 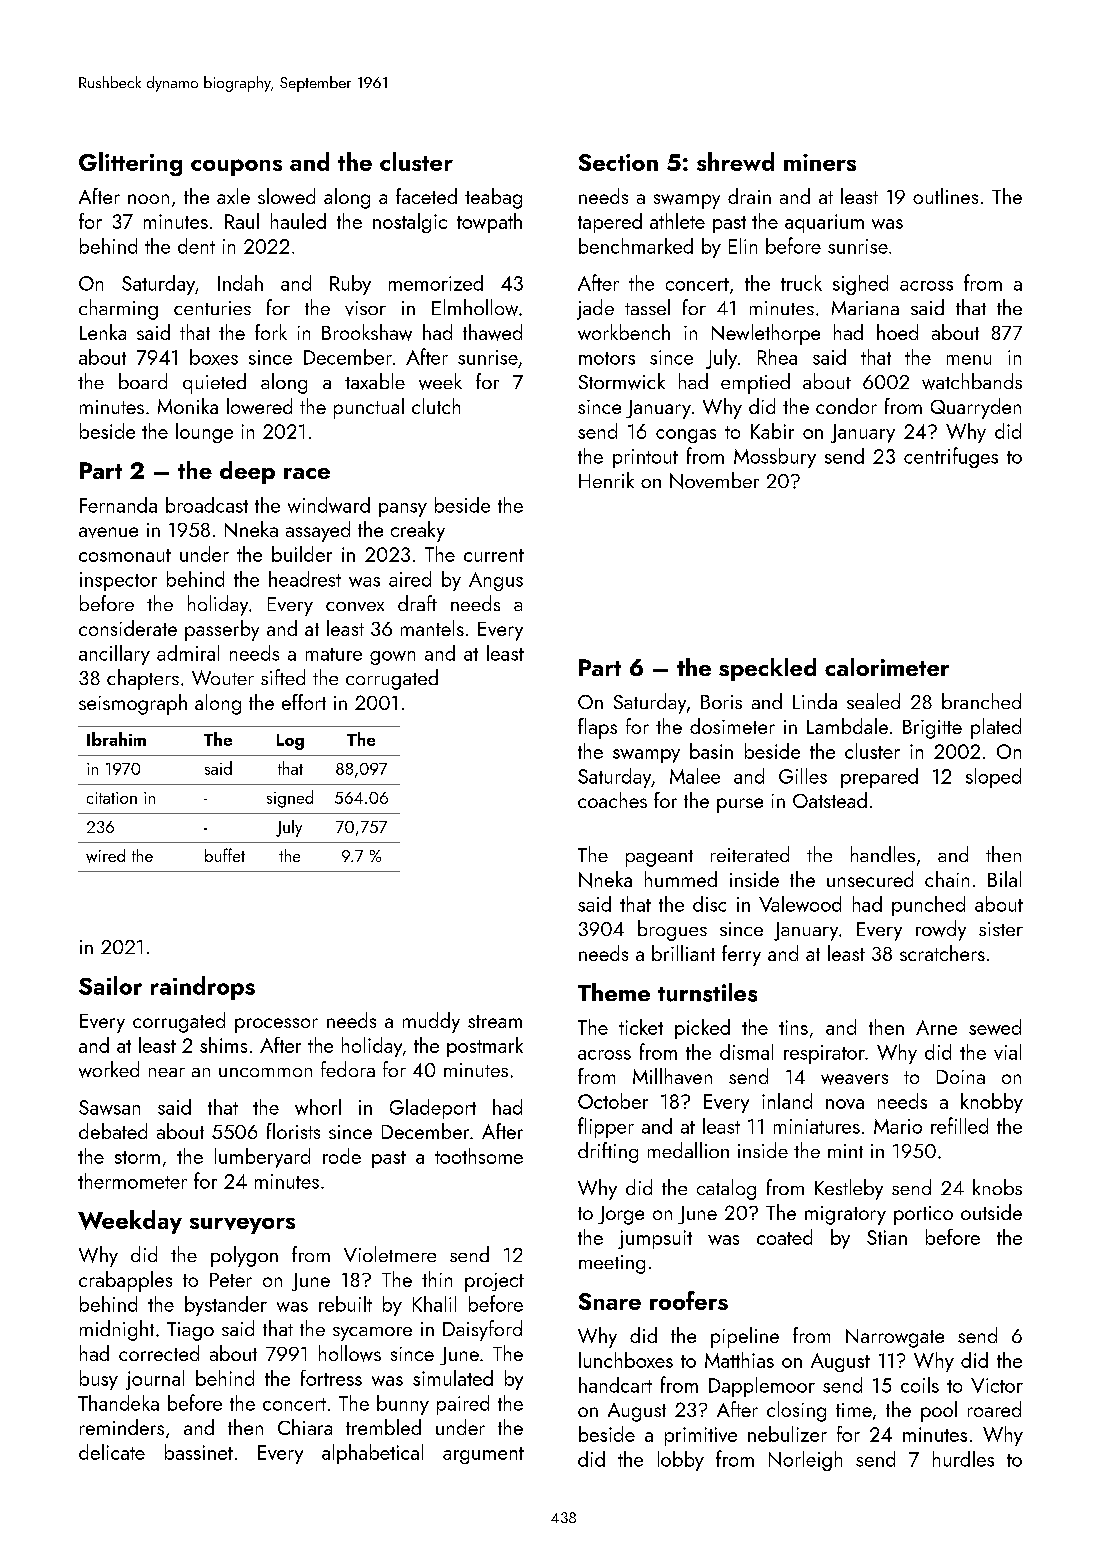 What do you see at coordinates (196, 246) in the screenshot?
I see `dent` at bounding box center [196, 246].
